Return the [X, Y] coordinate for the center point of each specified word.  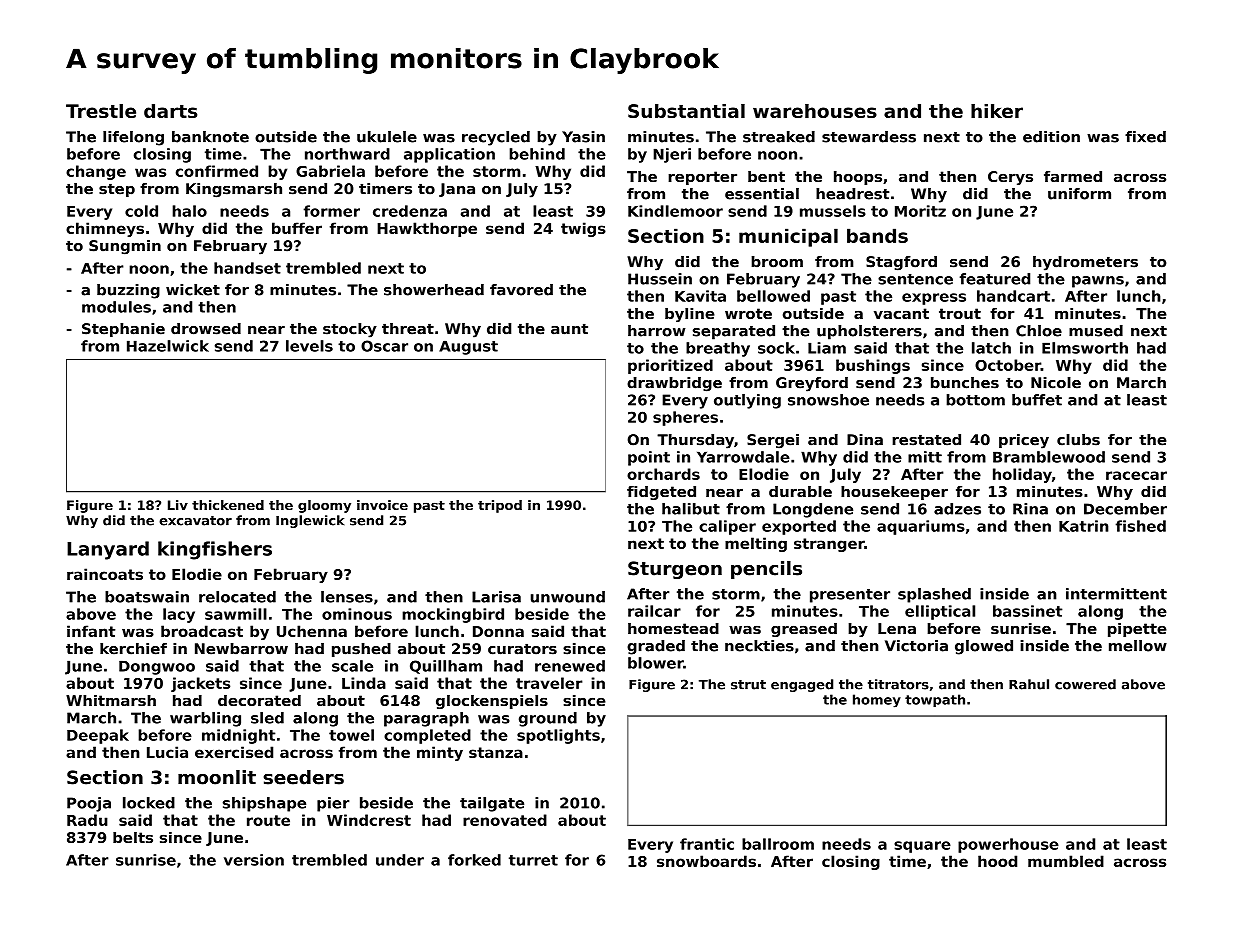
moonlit [217, 777]
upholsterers [869, 332]
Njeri [672, 155]
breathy [718, 349]
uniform [1079, 194]
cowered [1085, 684]
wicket [193, 290]
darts [170, 111]
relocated [237, 597]
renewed [570, 666]
